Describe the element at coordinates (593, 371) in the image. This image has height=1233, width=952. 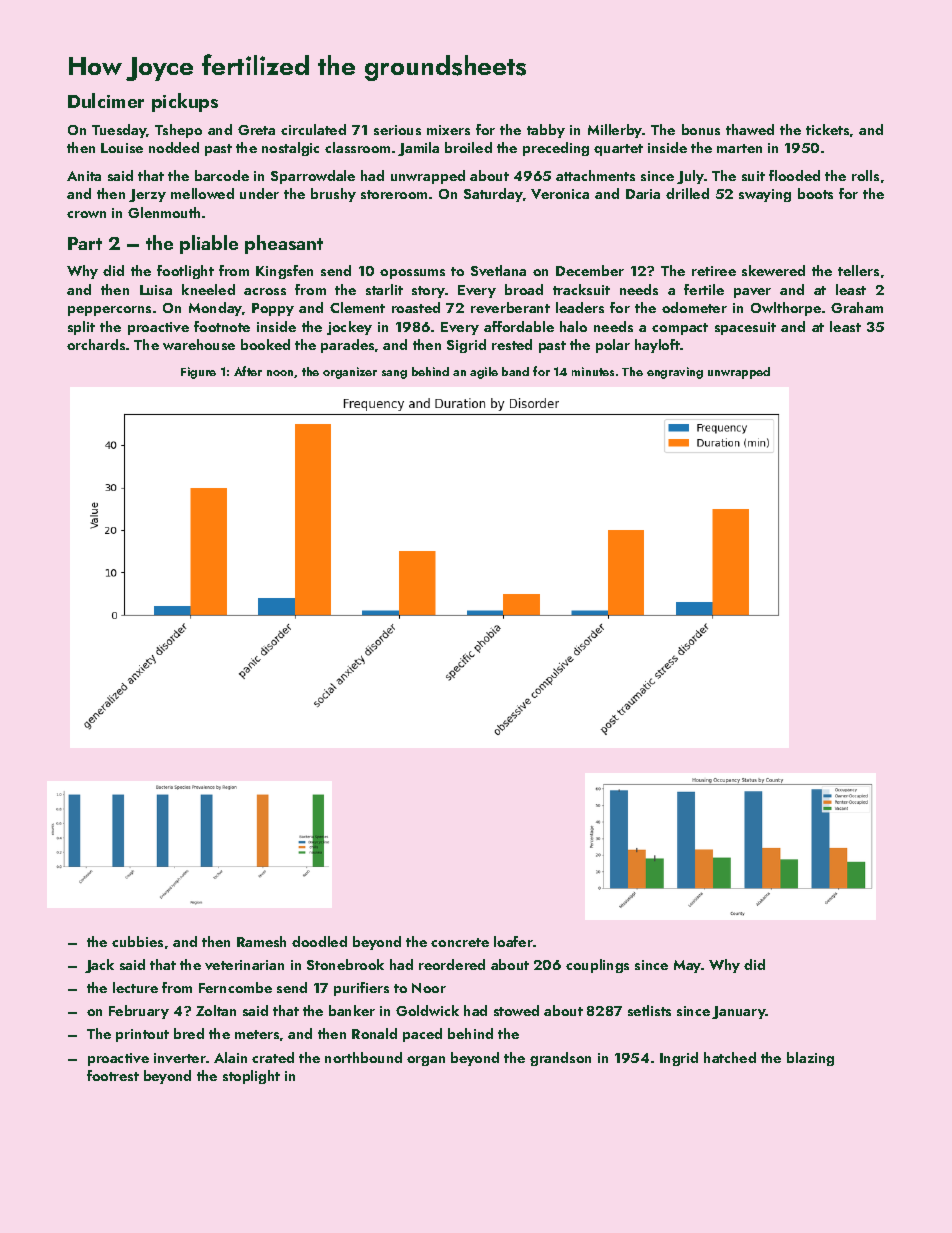
I see `minutes` at that location.
